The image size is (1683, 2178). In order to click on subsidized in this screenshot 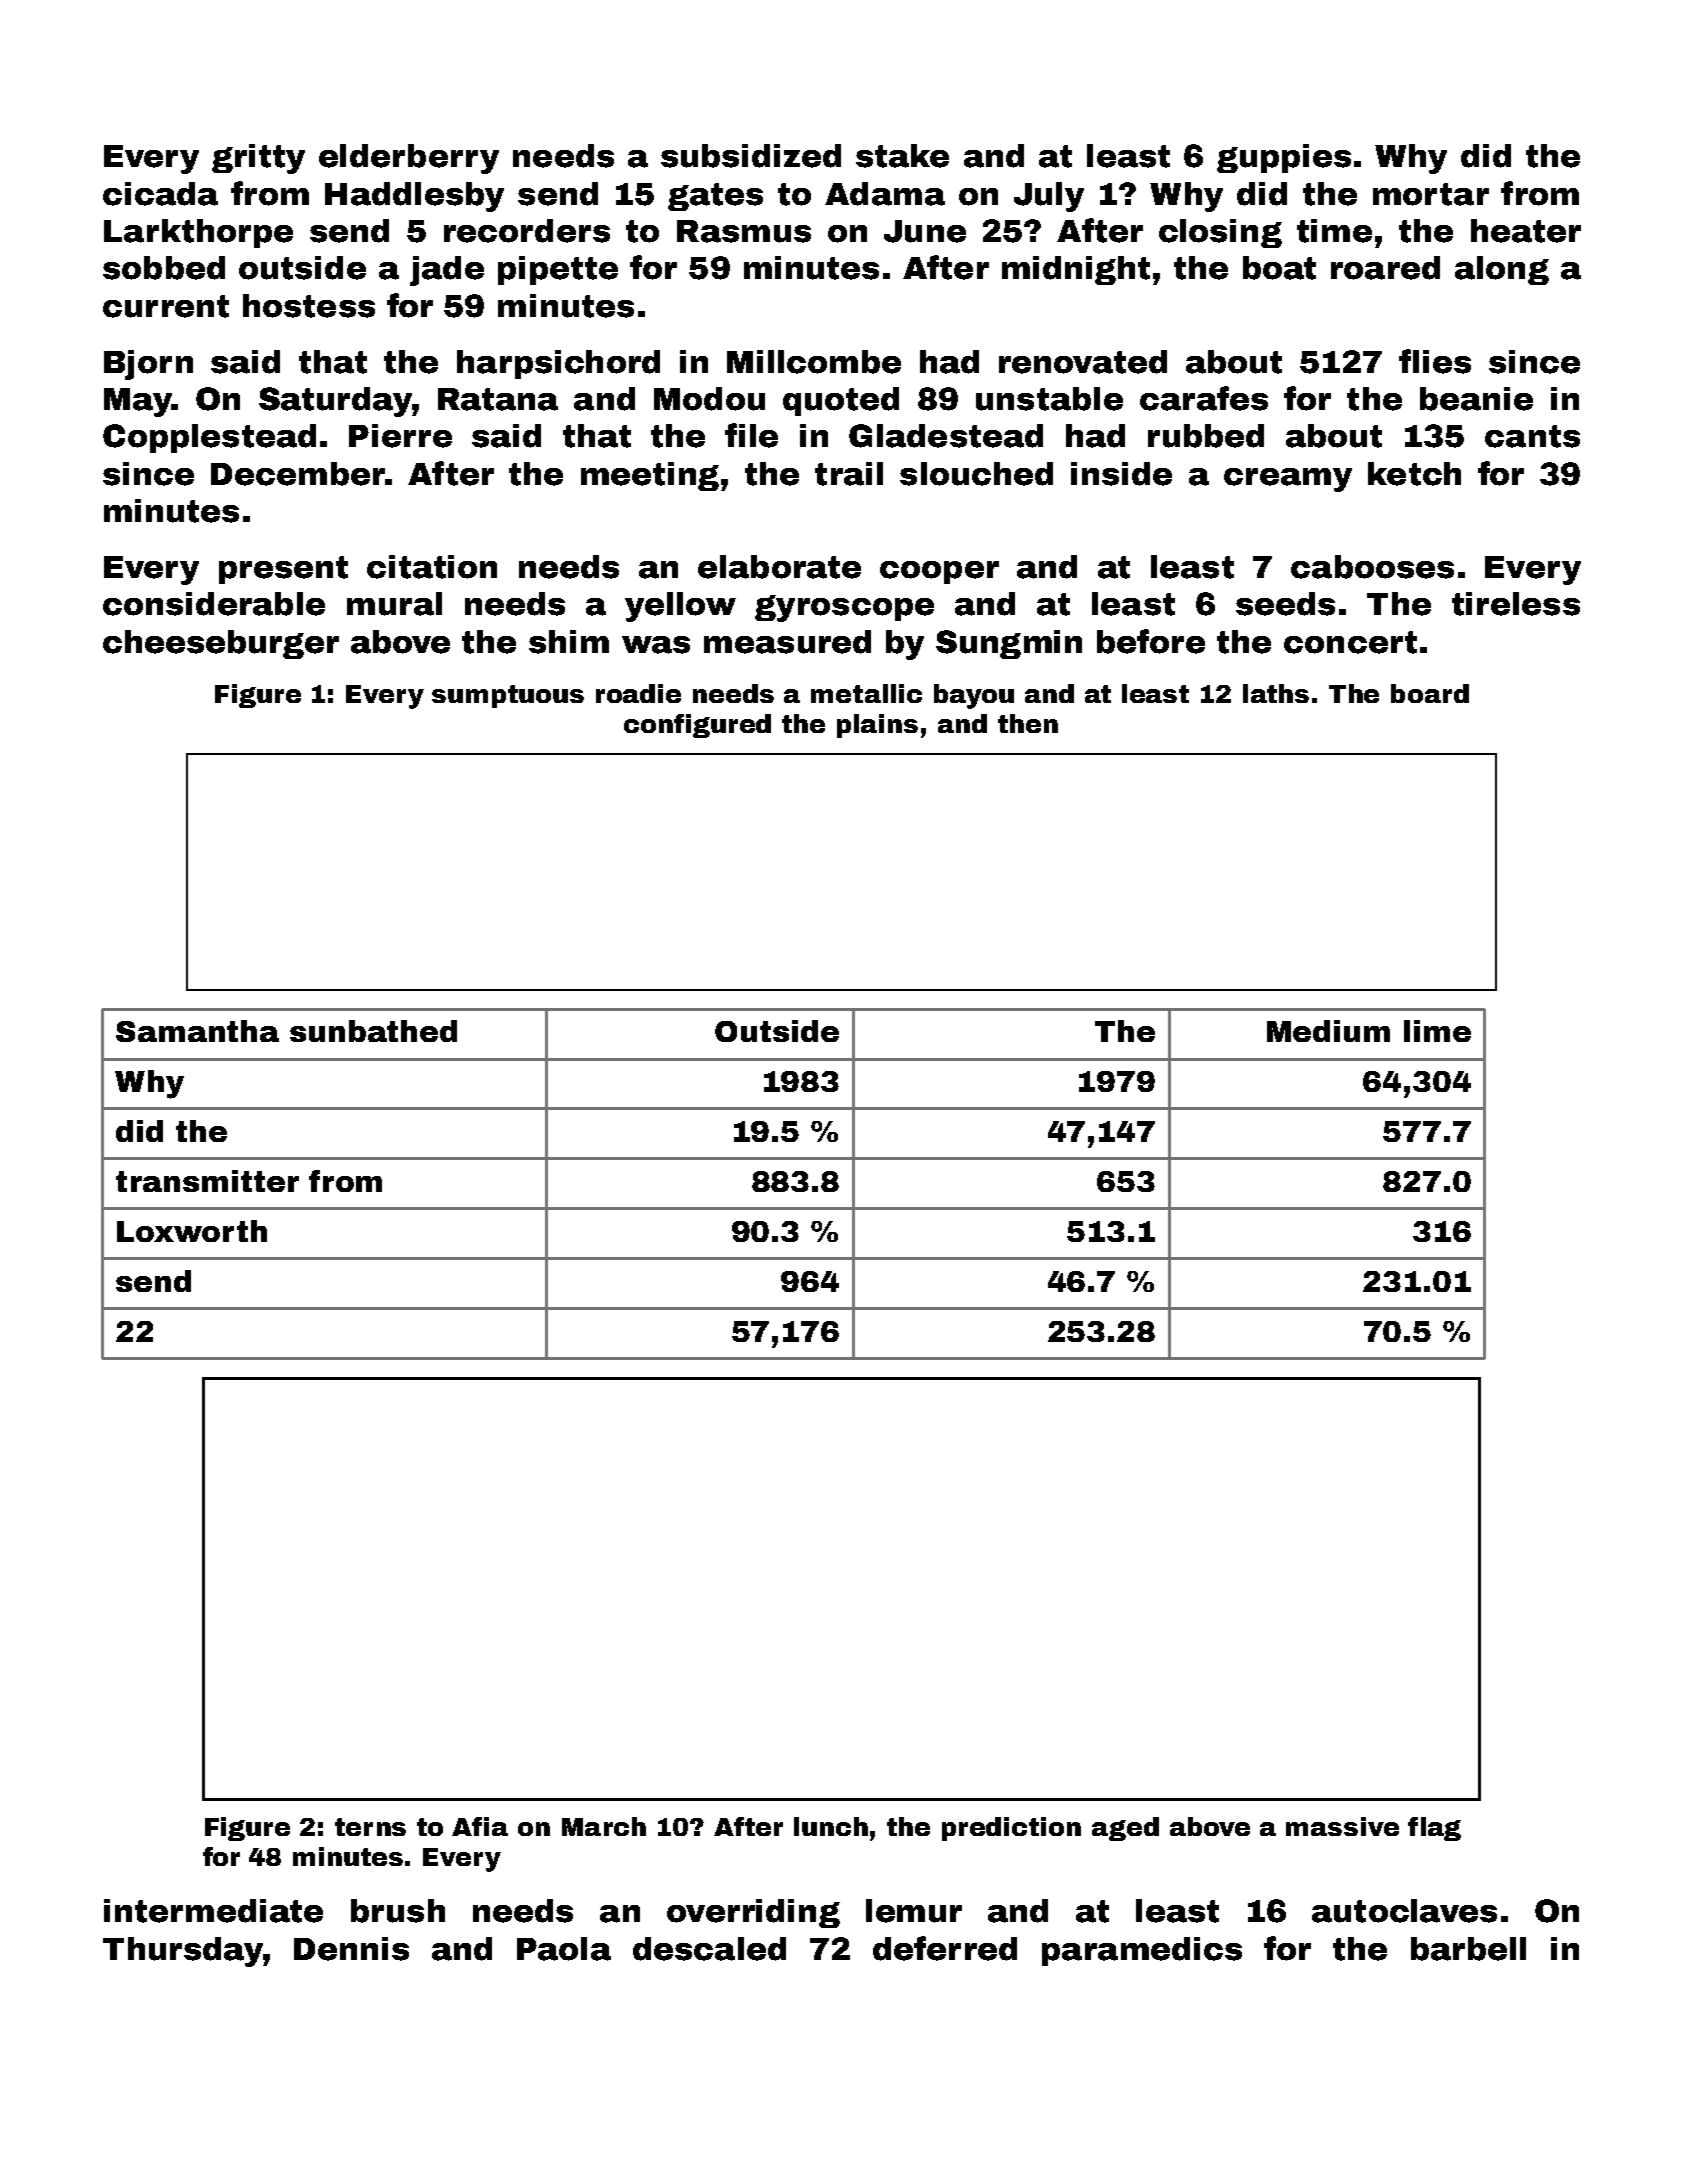, I will do `click(751, 156)`.
